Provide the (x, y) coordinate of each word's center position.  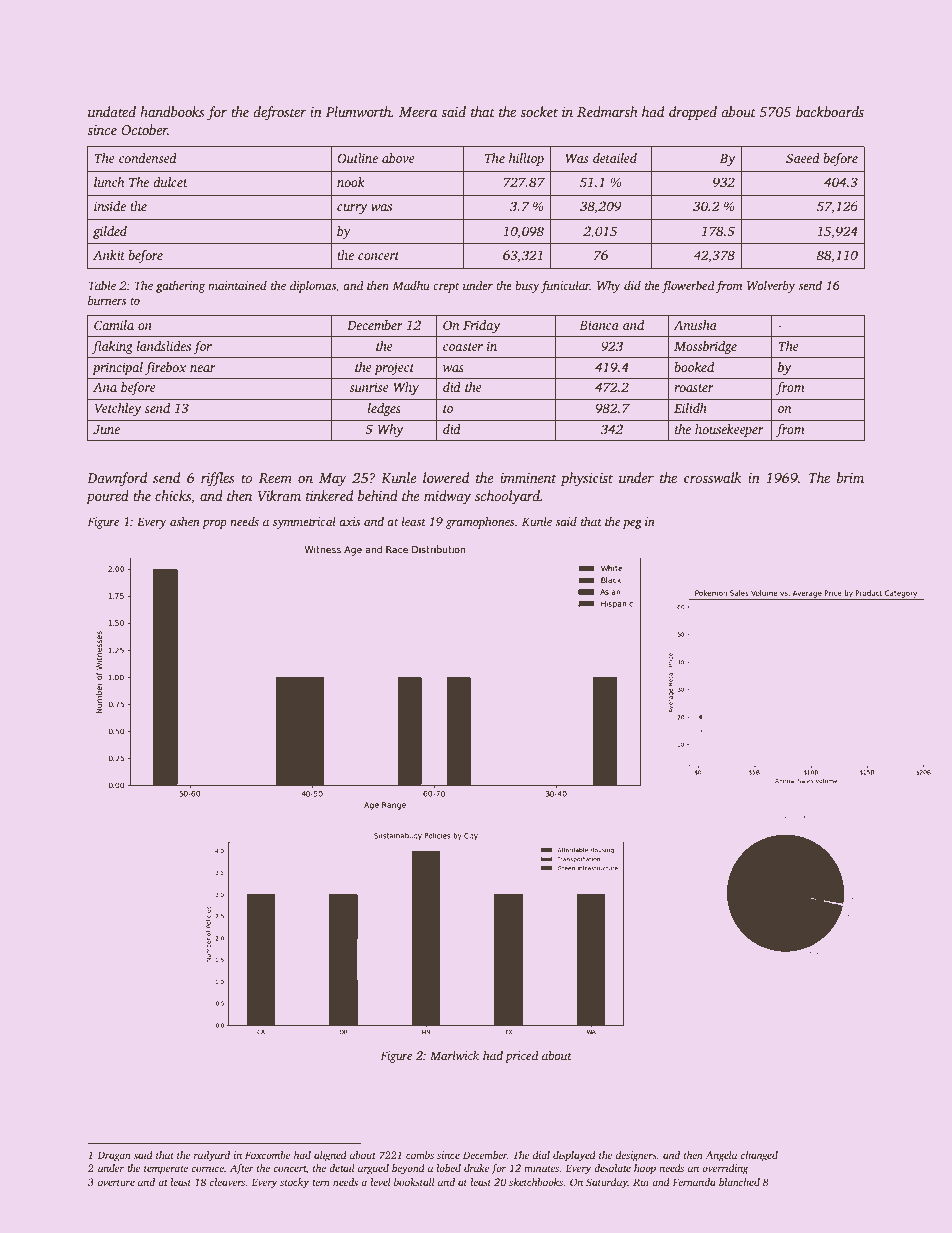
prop (214, 524)
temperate (166, 1170)
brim (850, 477)
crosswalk (713, 477)
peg (632, 524)
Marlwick (454, 1055)
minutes (542, 1168)
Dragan (114, 1156)
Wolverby (771, 287)
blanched (739, 1182)
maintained (237, 285)
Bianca (599, 325)
